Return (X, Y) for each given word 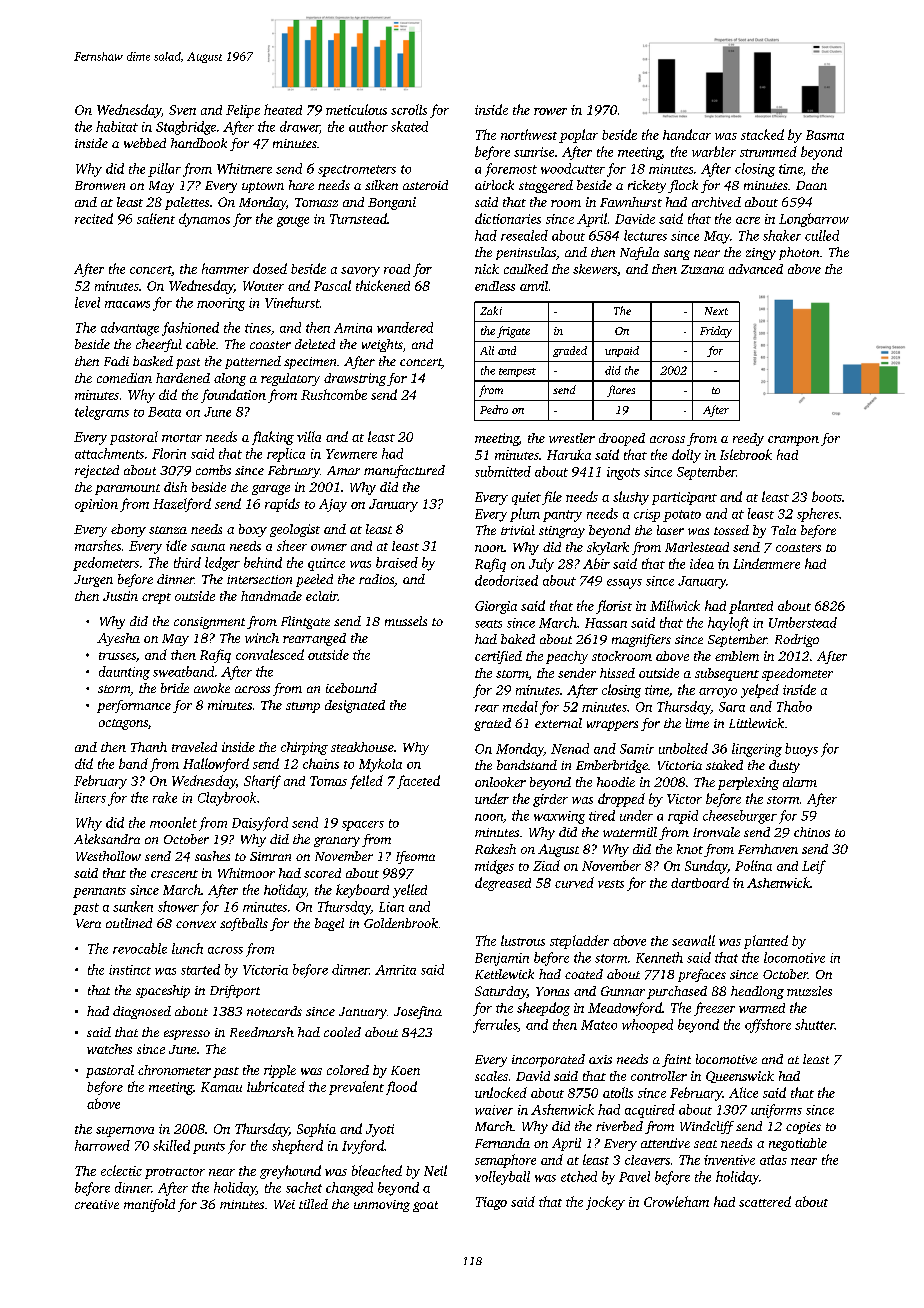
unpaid (622, 351)
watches (109, 1049)
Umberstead (803, 622)
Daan (811, 185)
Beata (164, 412)
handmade (271, 596)
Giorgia (496, 607)
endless (495, 286)
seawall (693, 940)
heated (283, 109)
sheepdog (543, 1009)
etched (579, 1176)
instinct (130, 970)
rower (550, 111)
